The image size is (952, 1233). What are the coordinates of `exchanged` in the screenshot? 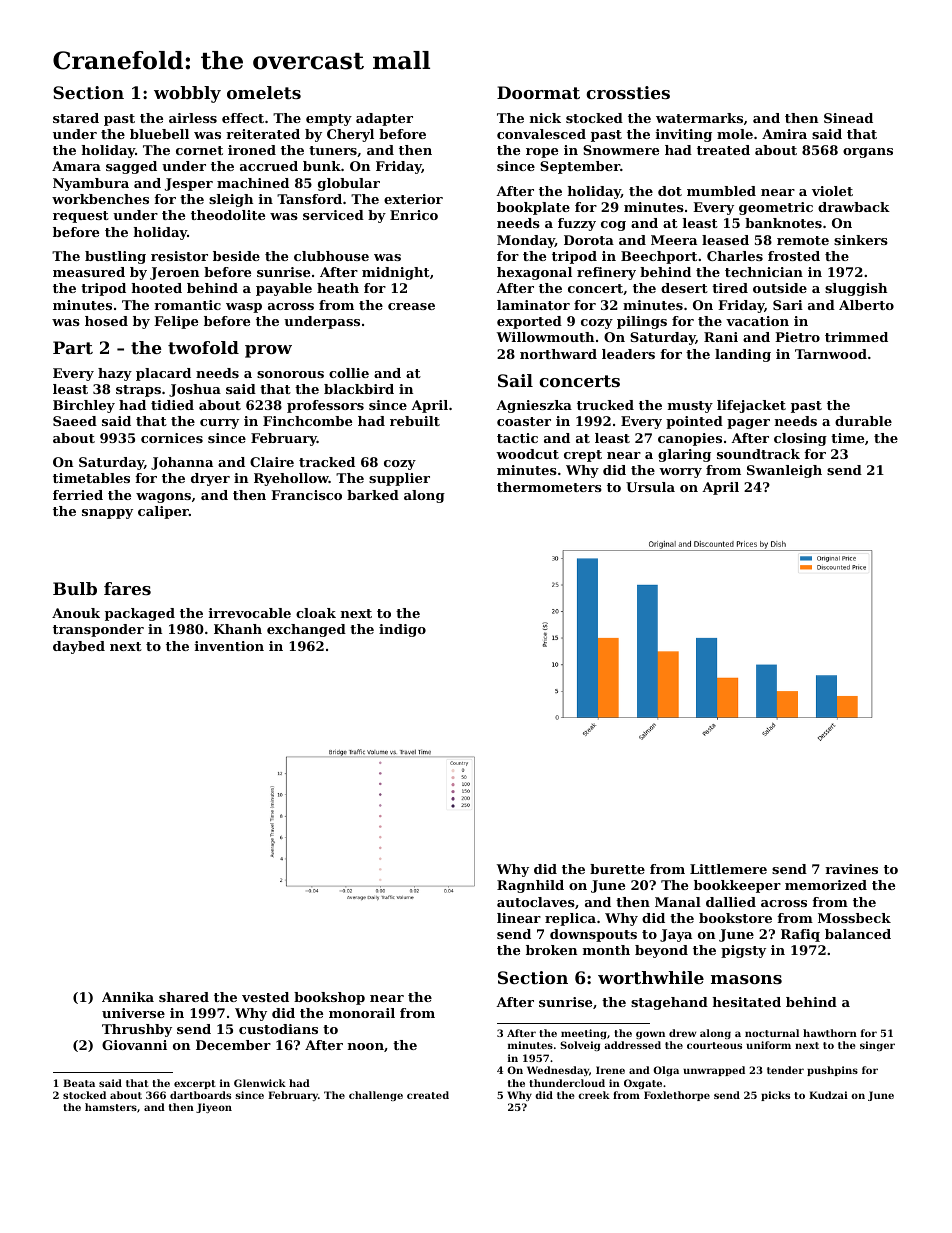 It's located at (306, 630).
